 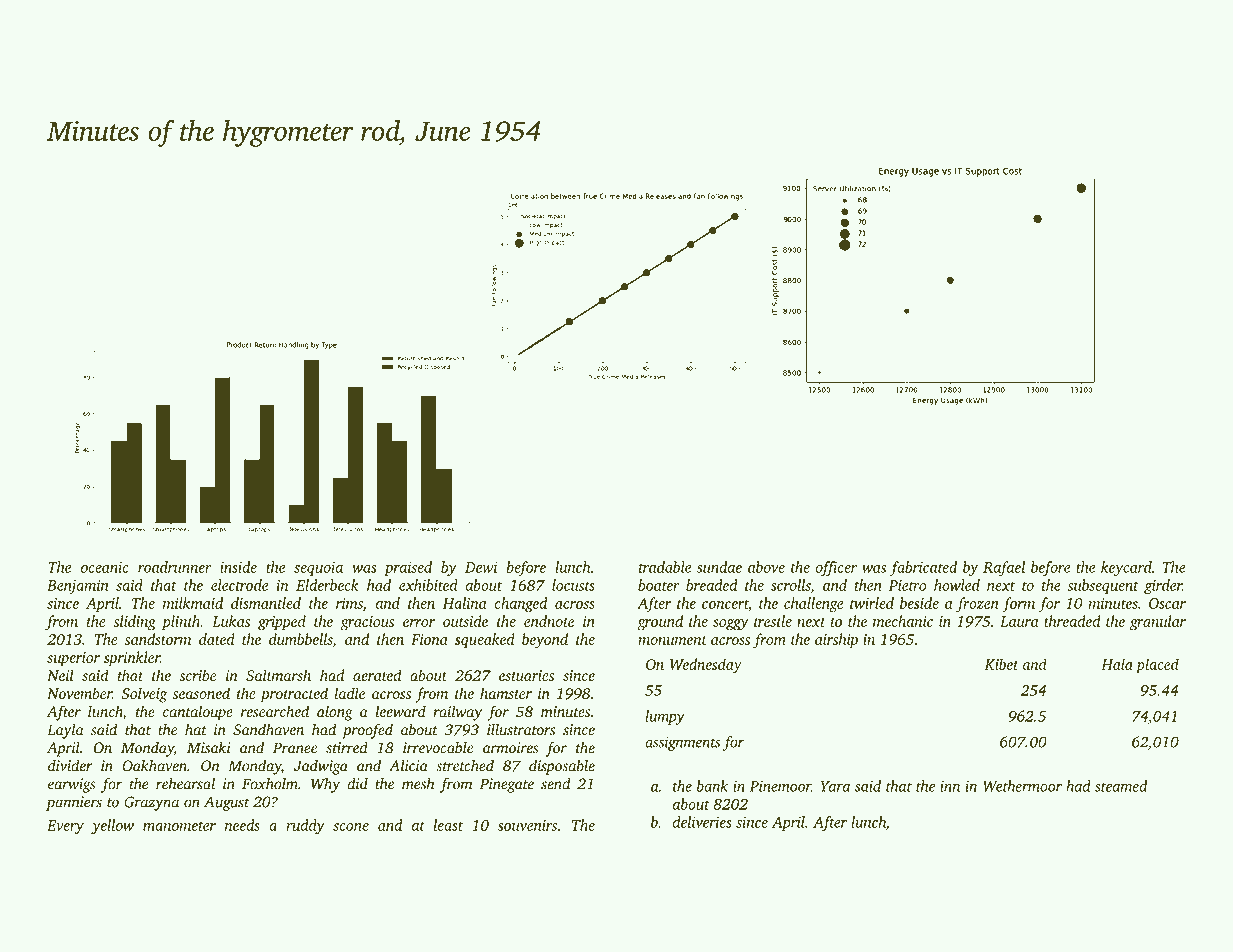 I want to click on Solveig, so click(x=144, y=695).
